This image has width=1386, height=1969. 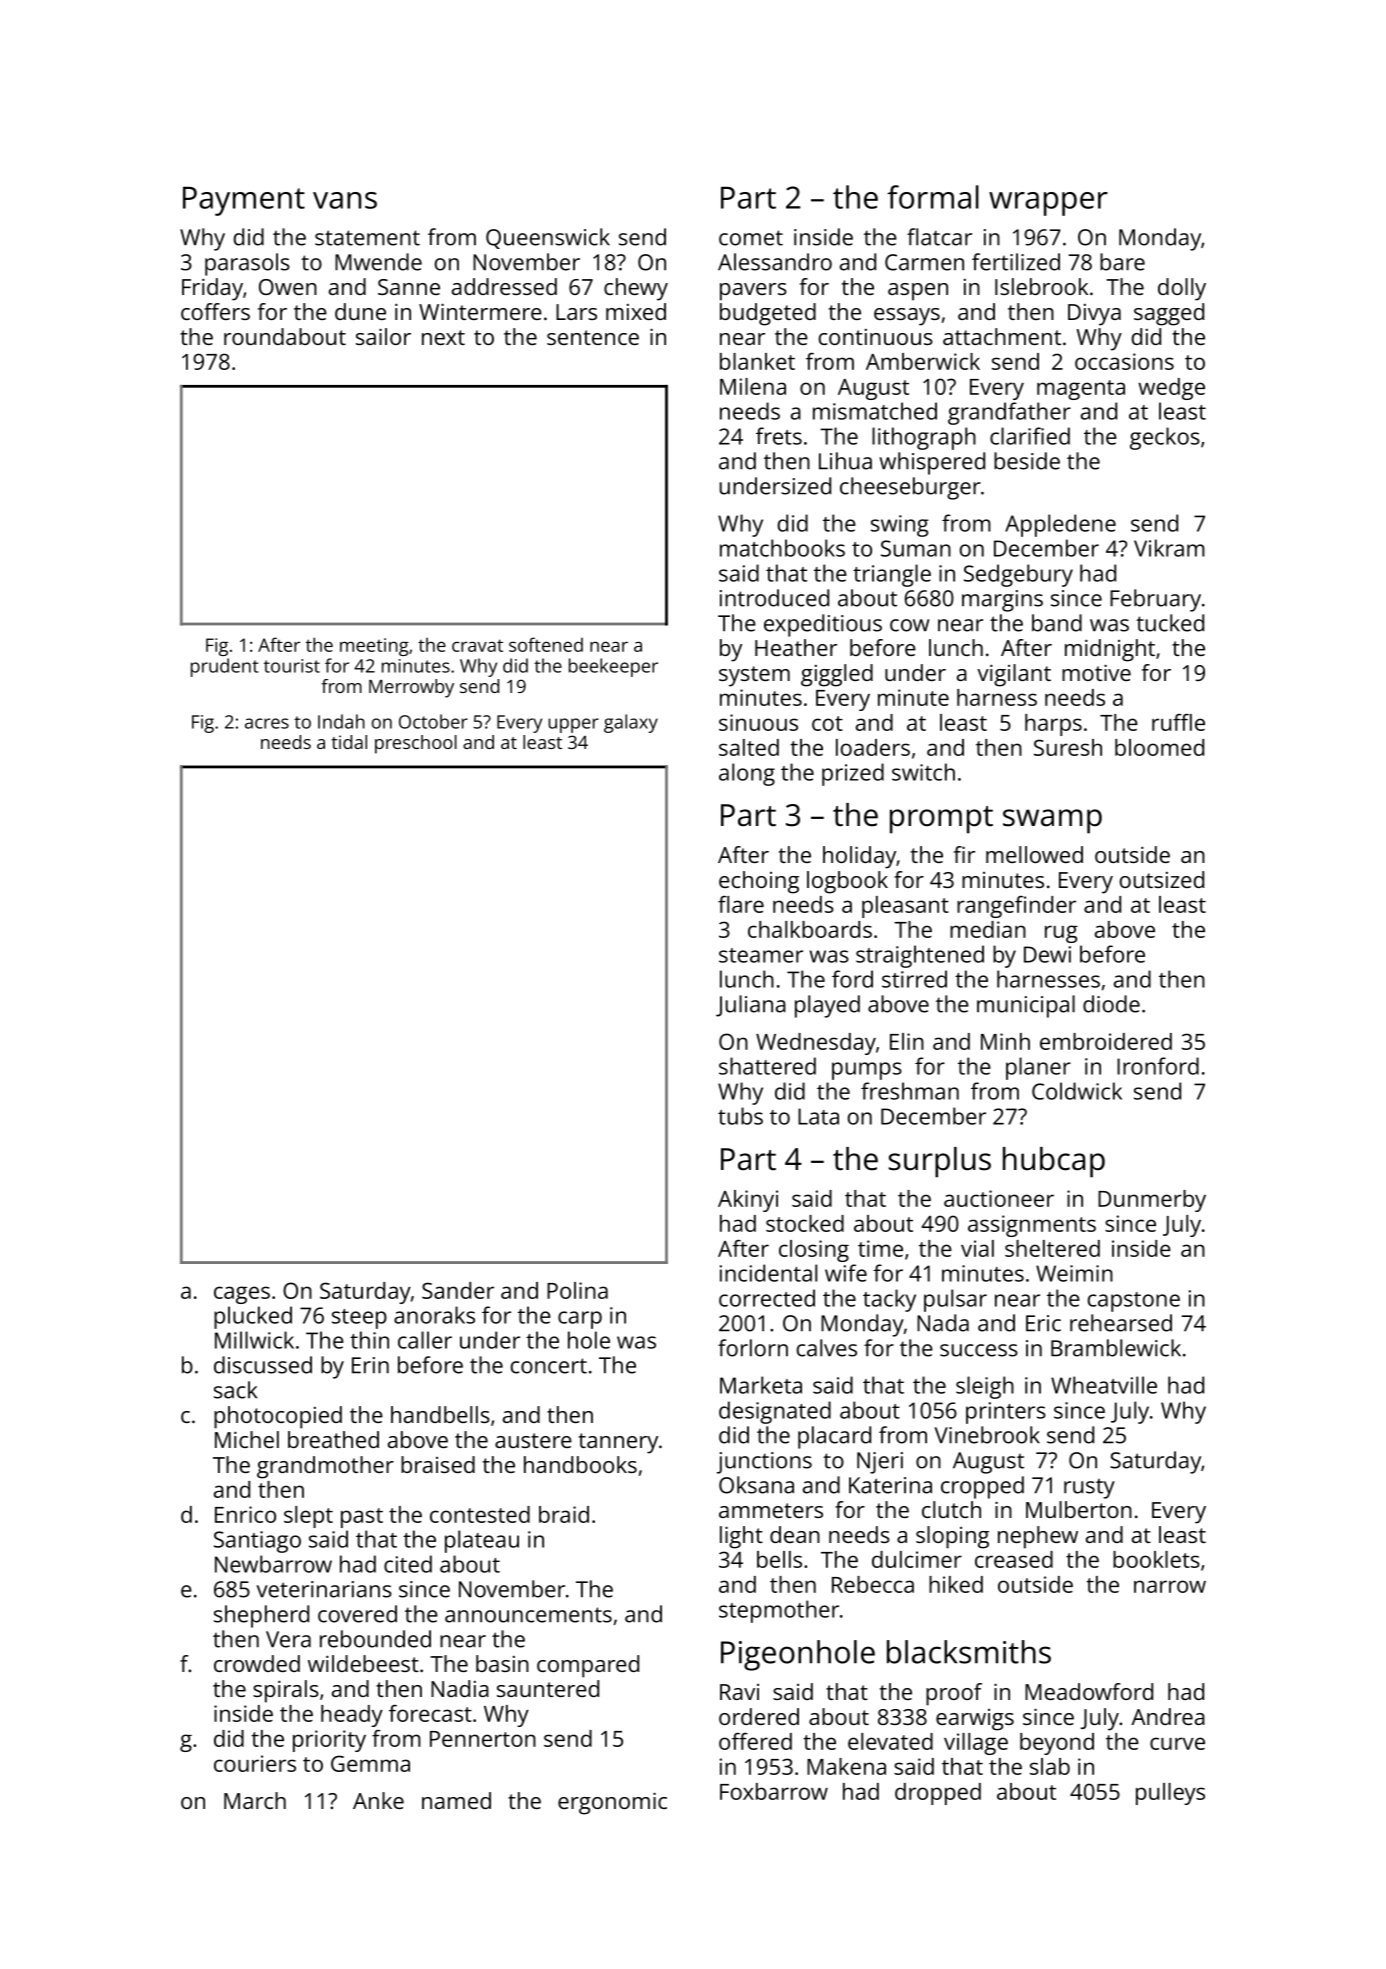 I want to click on prudent, so click(x=225, y=667).
